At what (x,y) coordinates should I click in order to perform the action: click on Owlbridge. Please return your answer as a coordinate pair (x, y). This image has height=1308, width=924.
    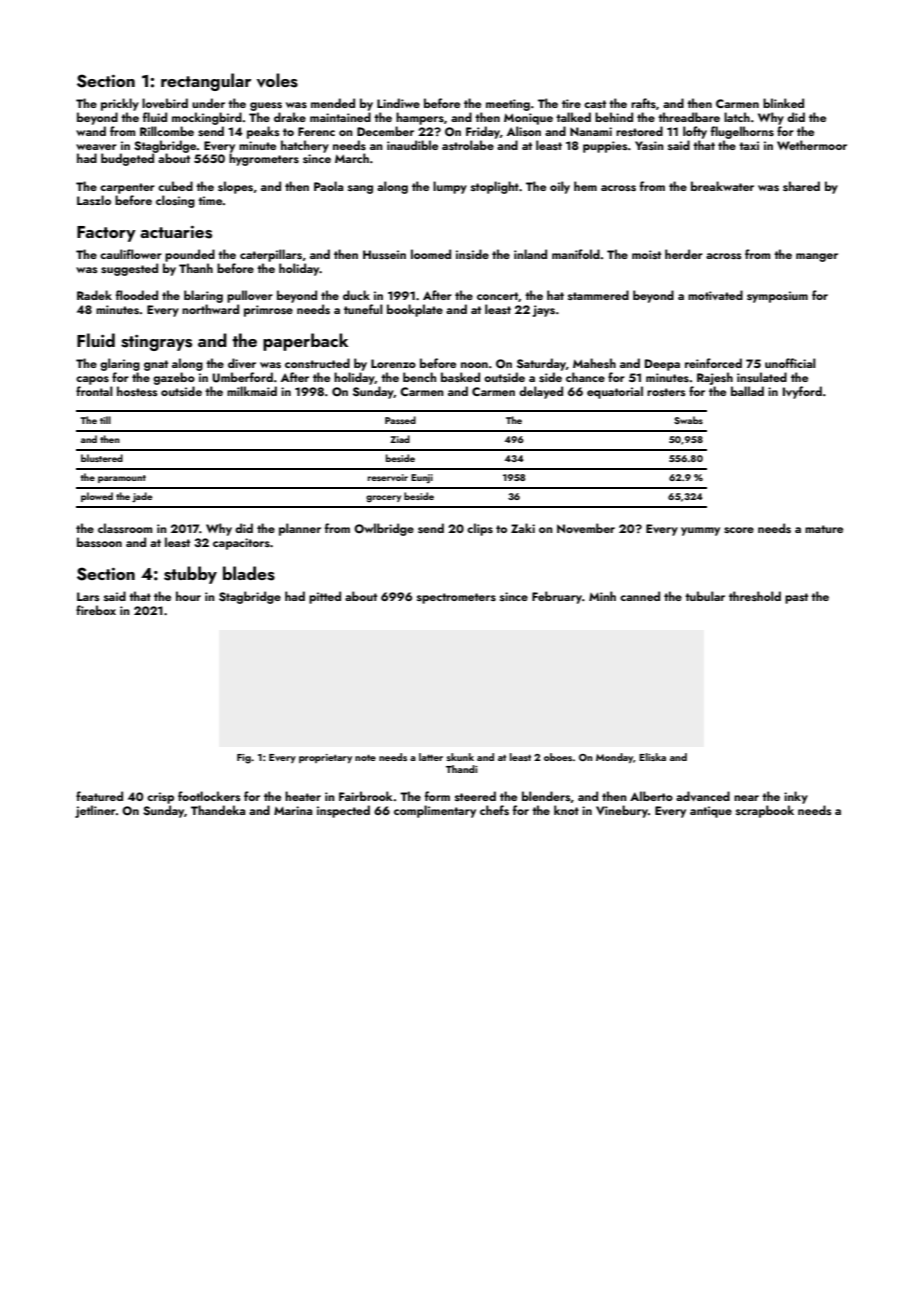
    Looking at the image, I should click on (384, 529).
